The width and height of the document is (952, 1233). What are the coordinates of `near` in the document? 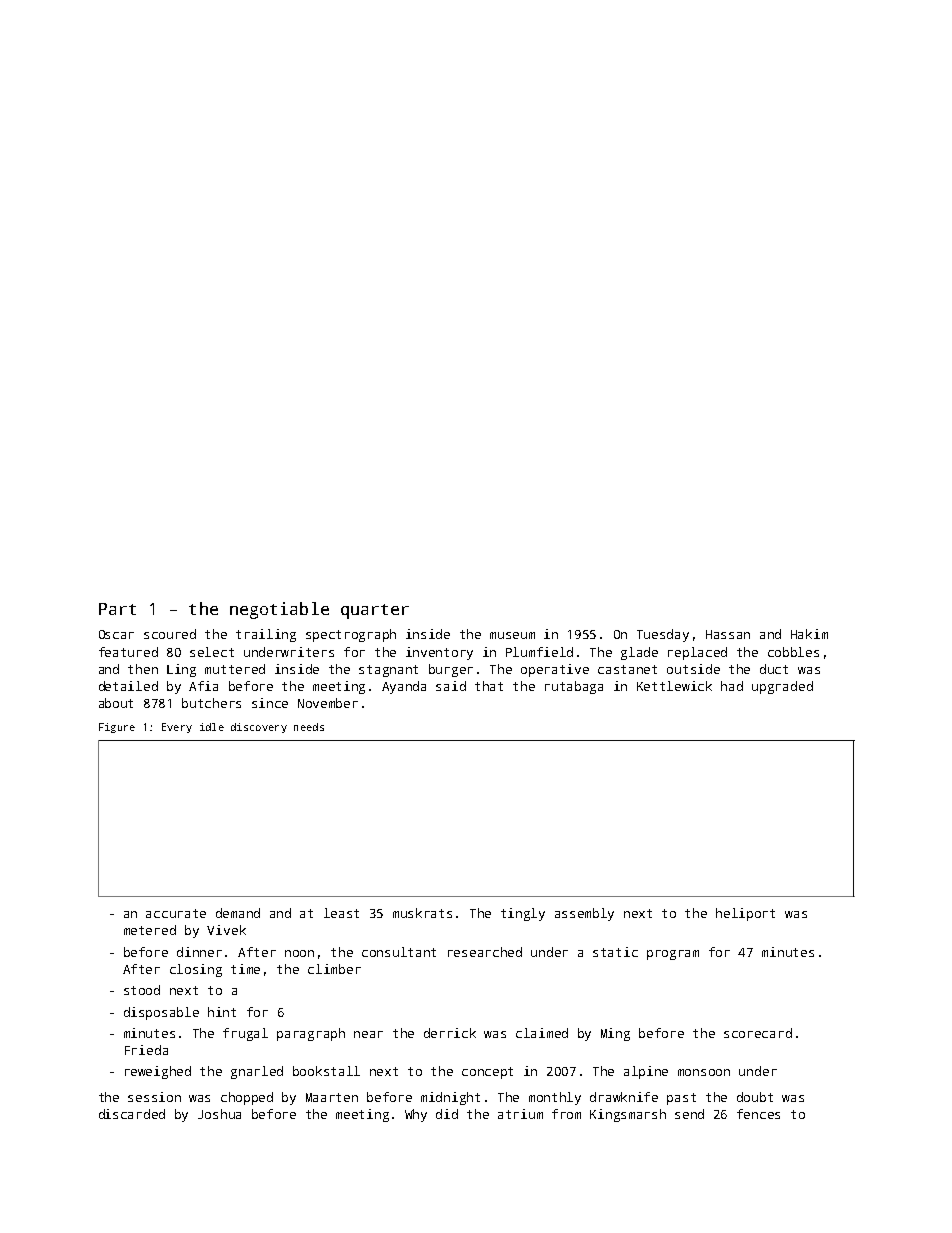 It's located at (368, 1034).
